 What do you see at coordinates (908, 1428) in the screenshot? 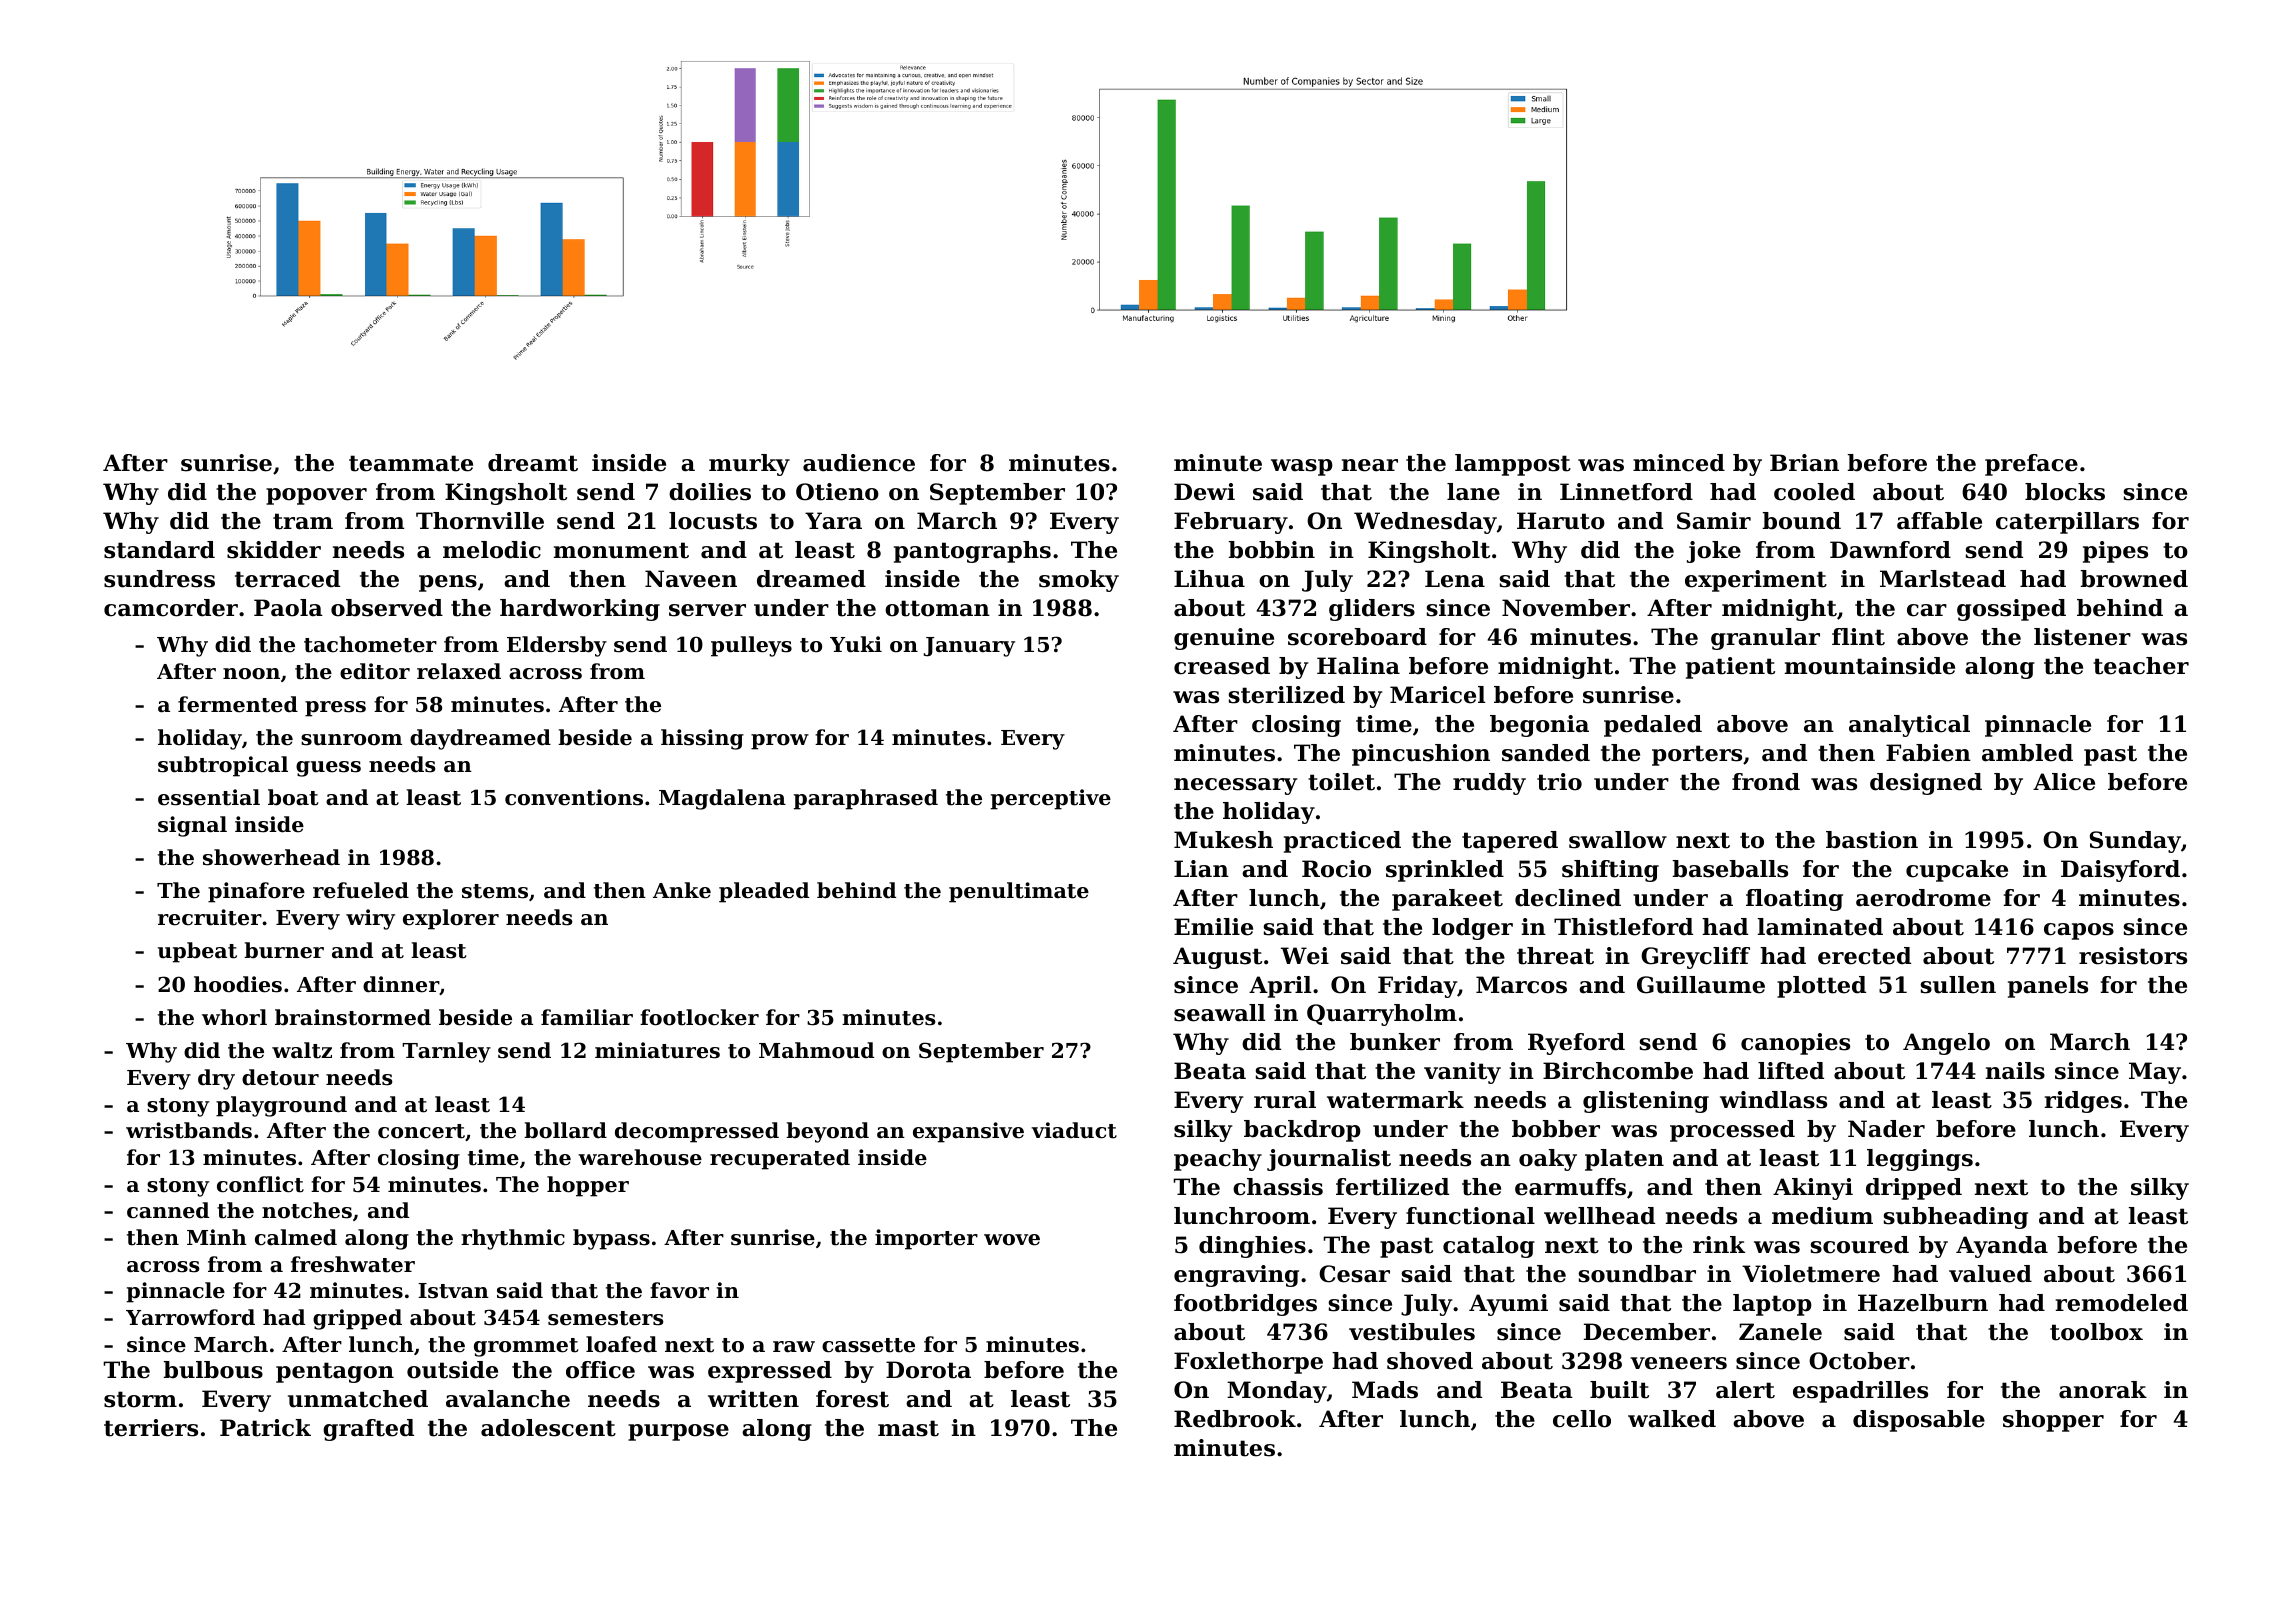
I see `mast` at bounding box center [908, 1428].
